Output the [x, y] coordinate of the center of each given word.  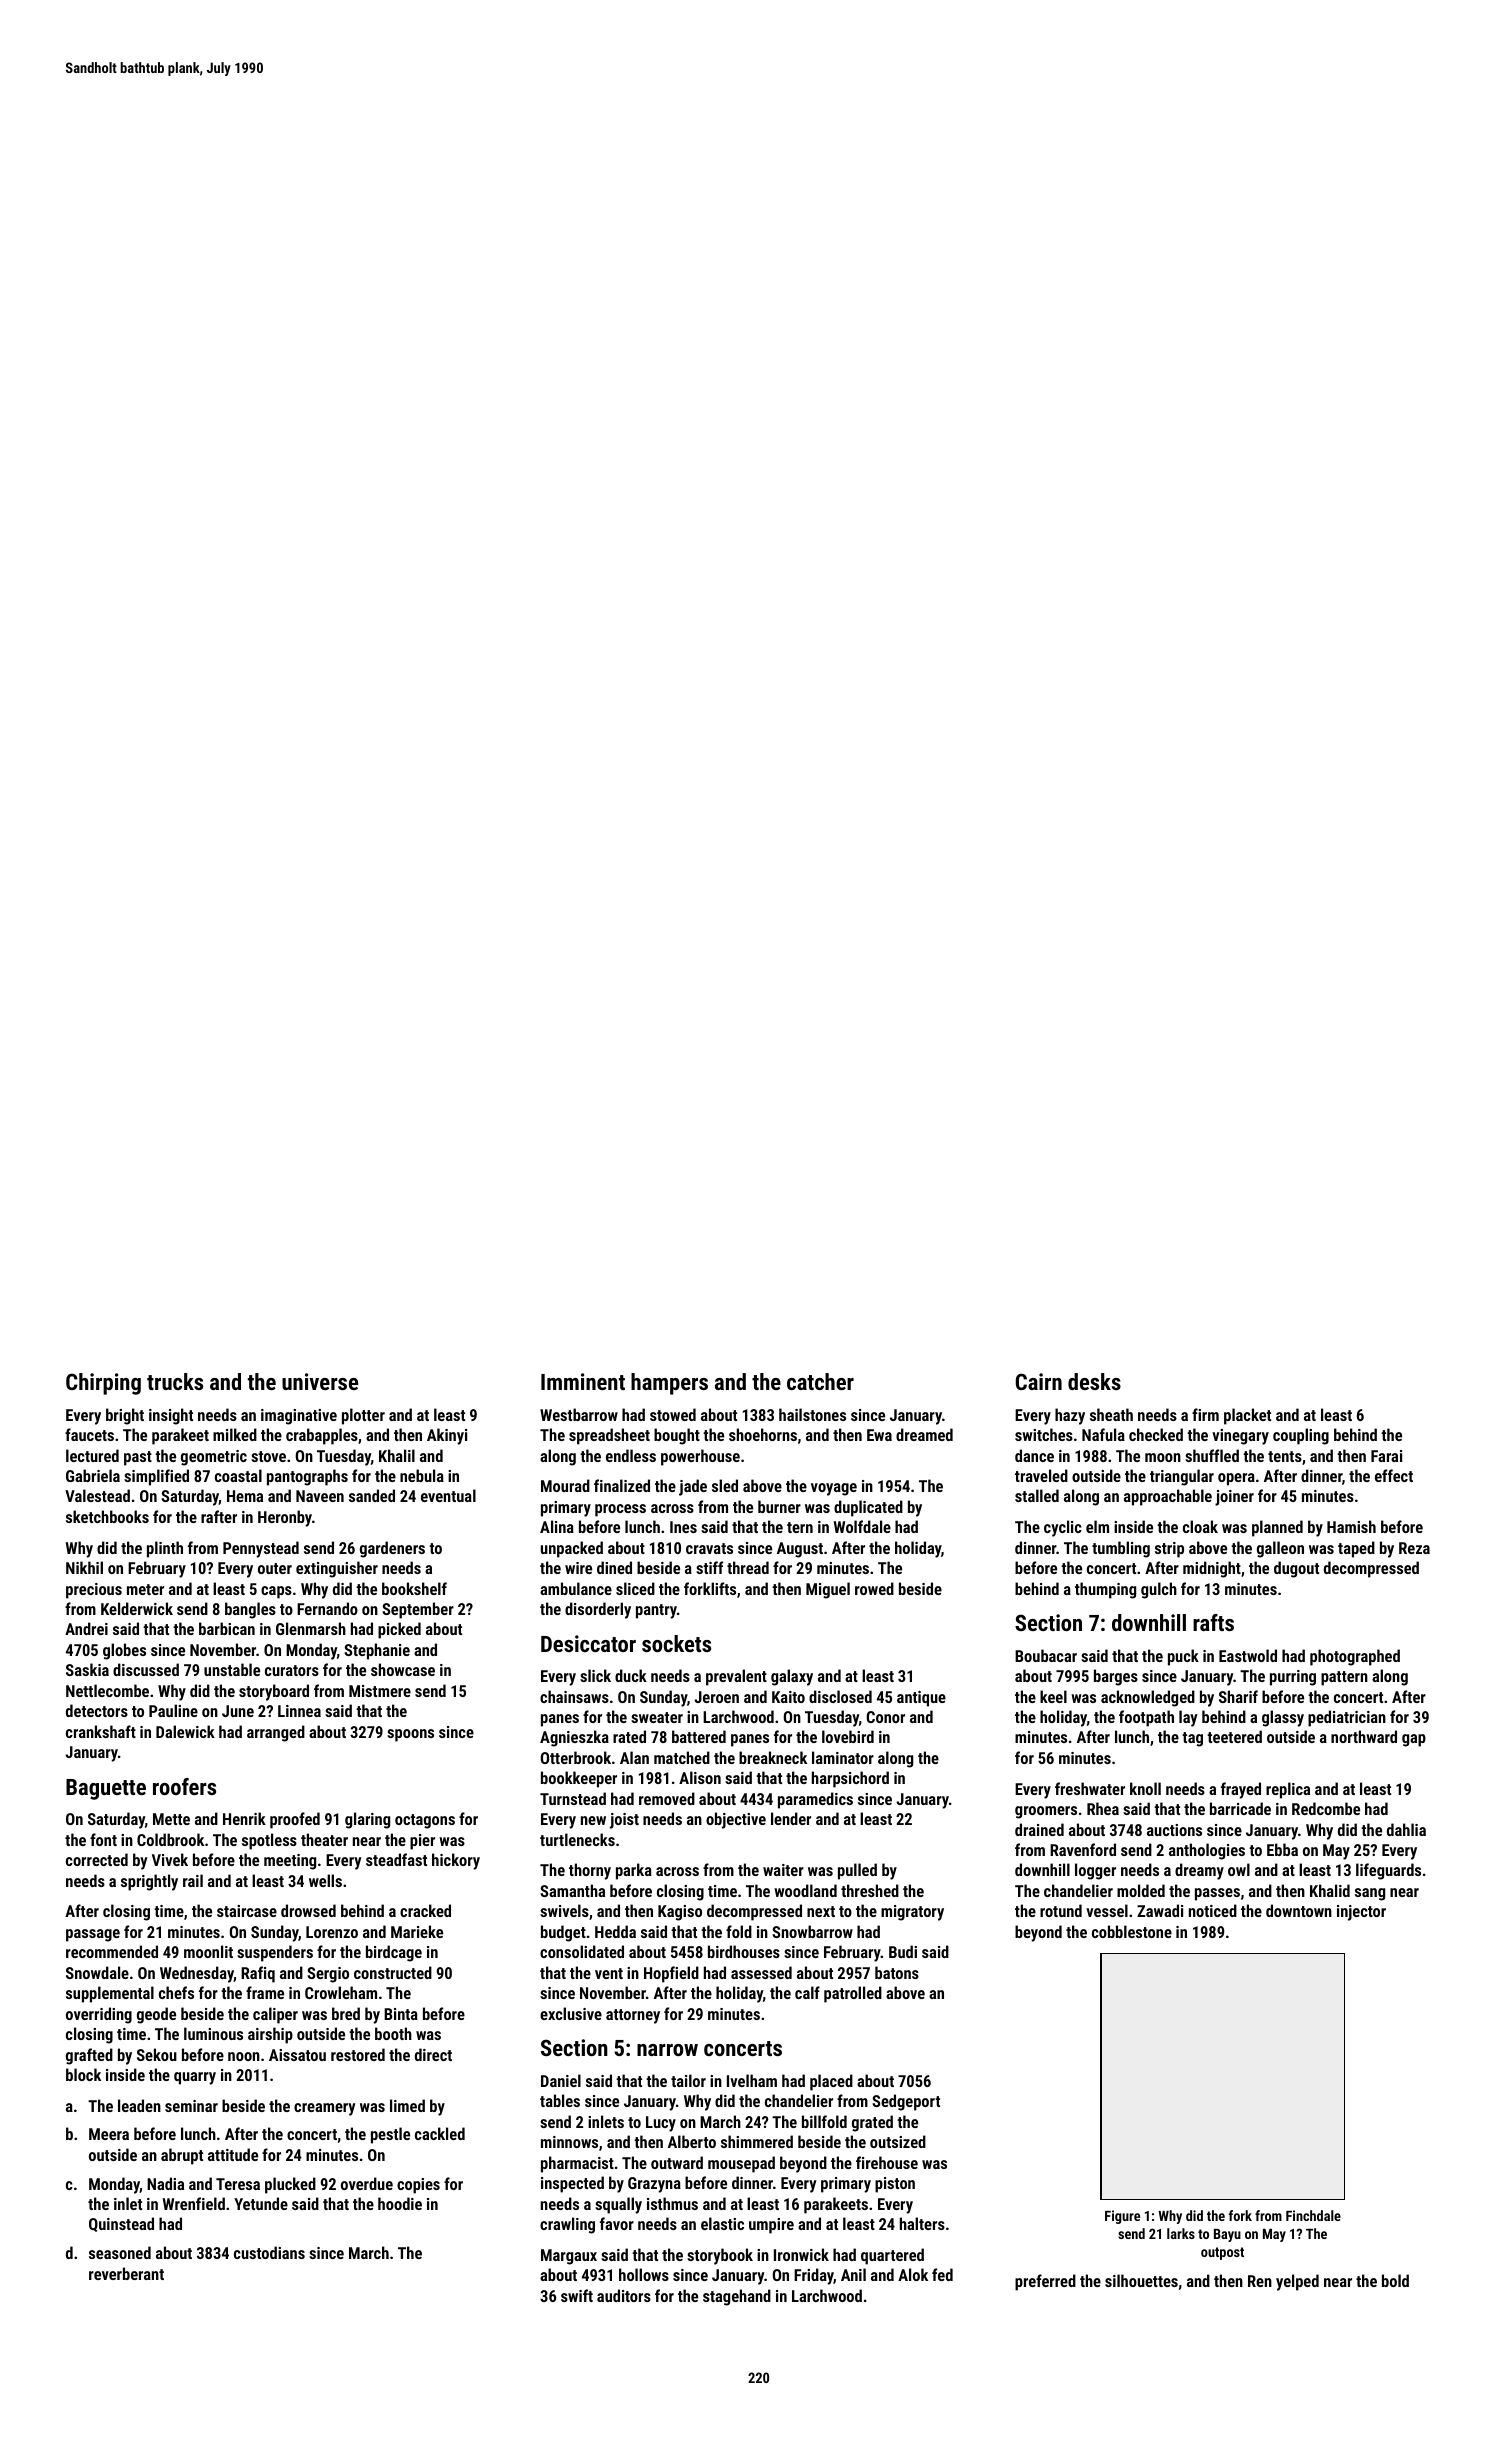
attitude [233, 2154]
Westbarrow [579, 1414]
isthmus [672, 2203]
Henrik [244, 1818]
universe [320, 1381]
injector [1361, 1913]
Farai [1386, 1456]
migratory [912, 1913]
